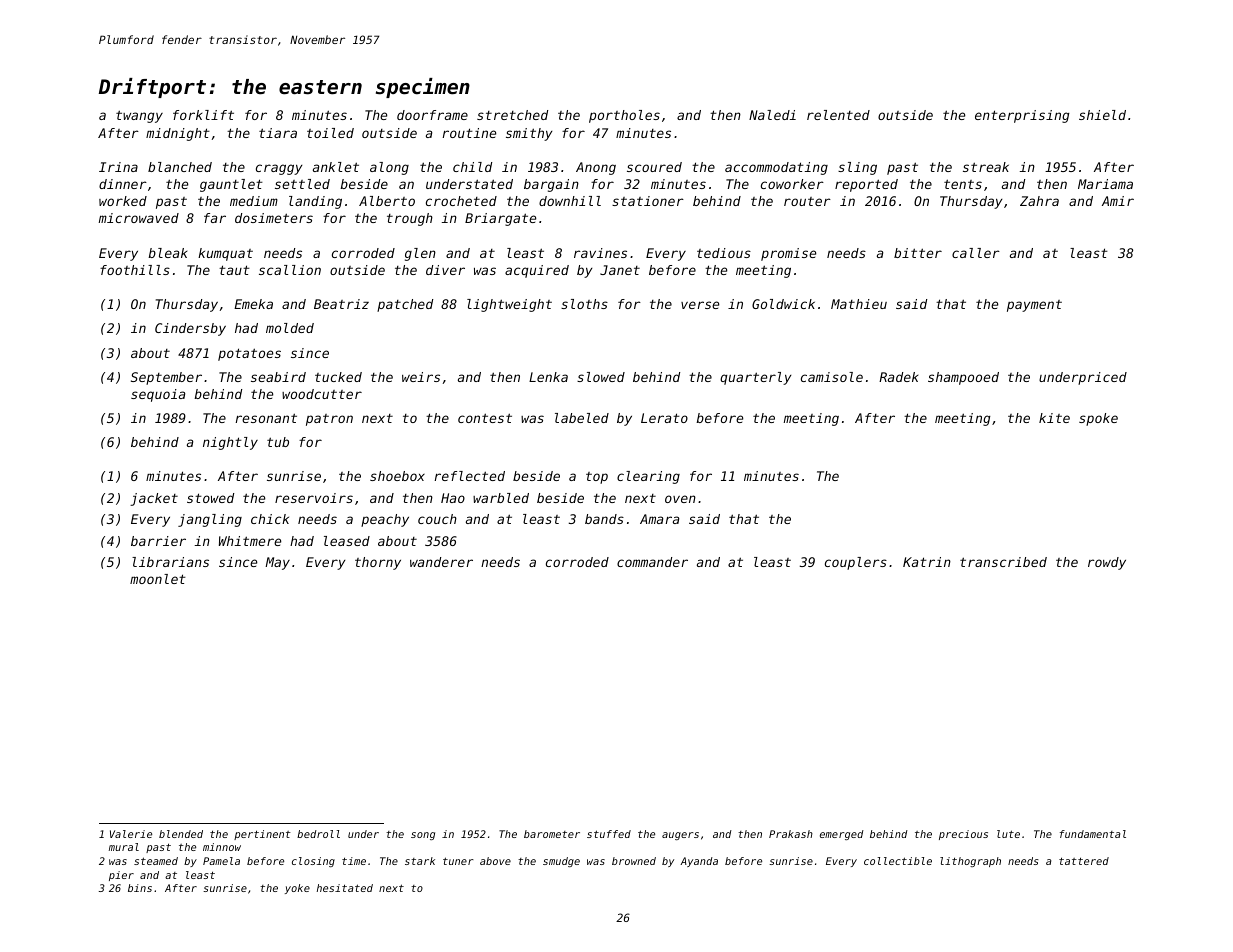 The image size is (1233, 952). What do you see at coordinates (1039, 201) in the screenshot?
I see `Zahra` at bounding box center [1039, 201].
